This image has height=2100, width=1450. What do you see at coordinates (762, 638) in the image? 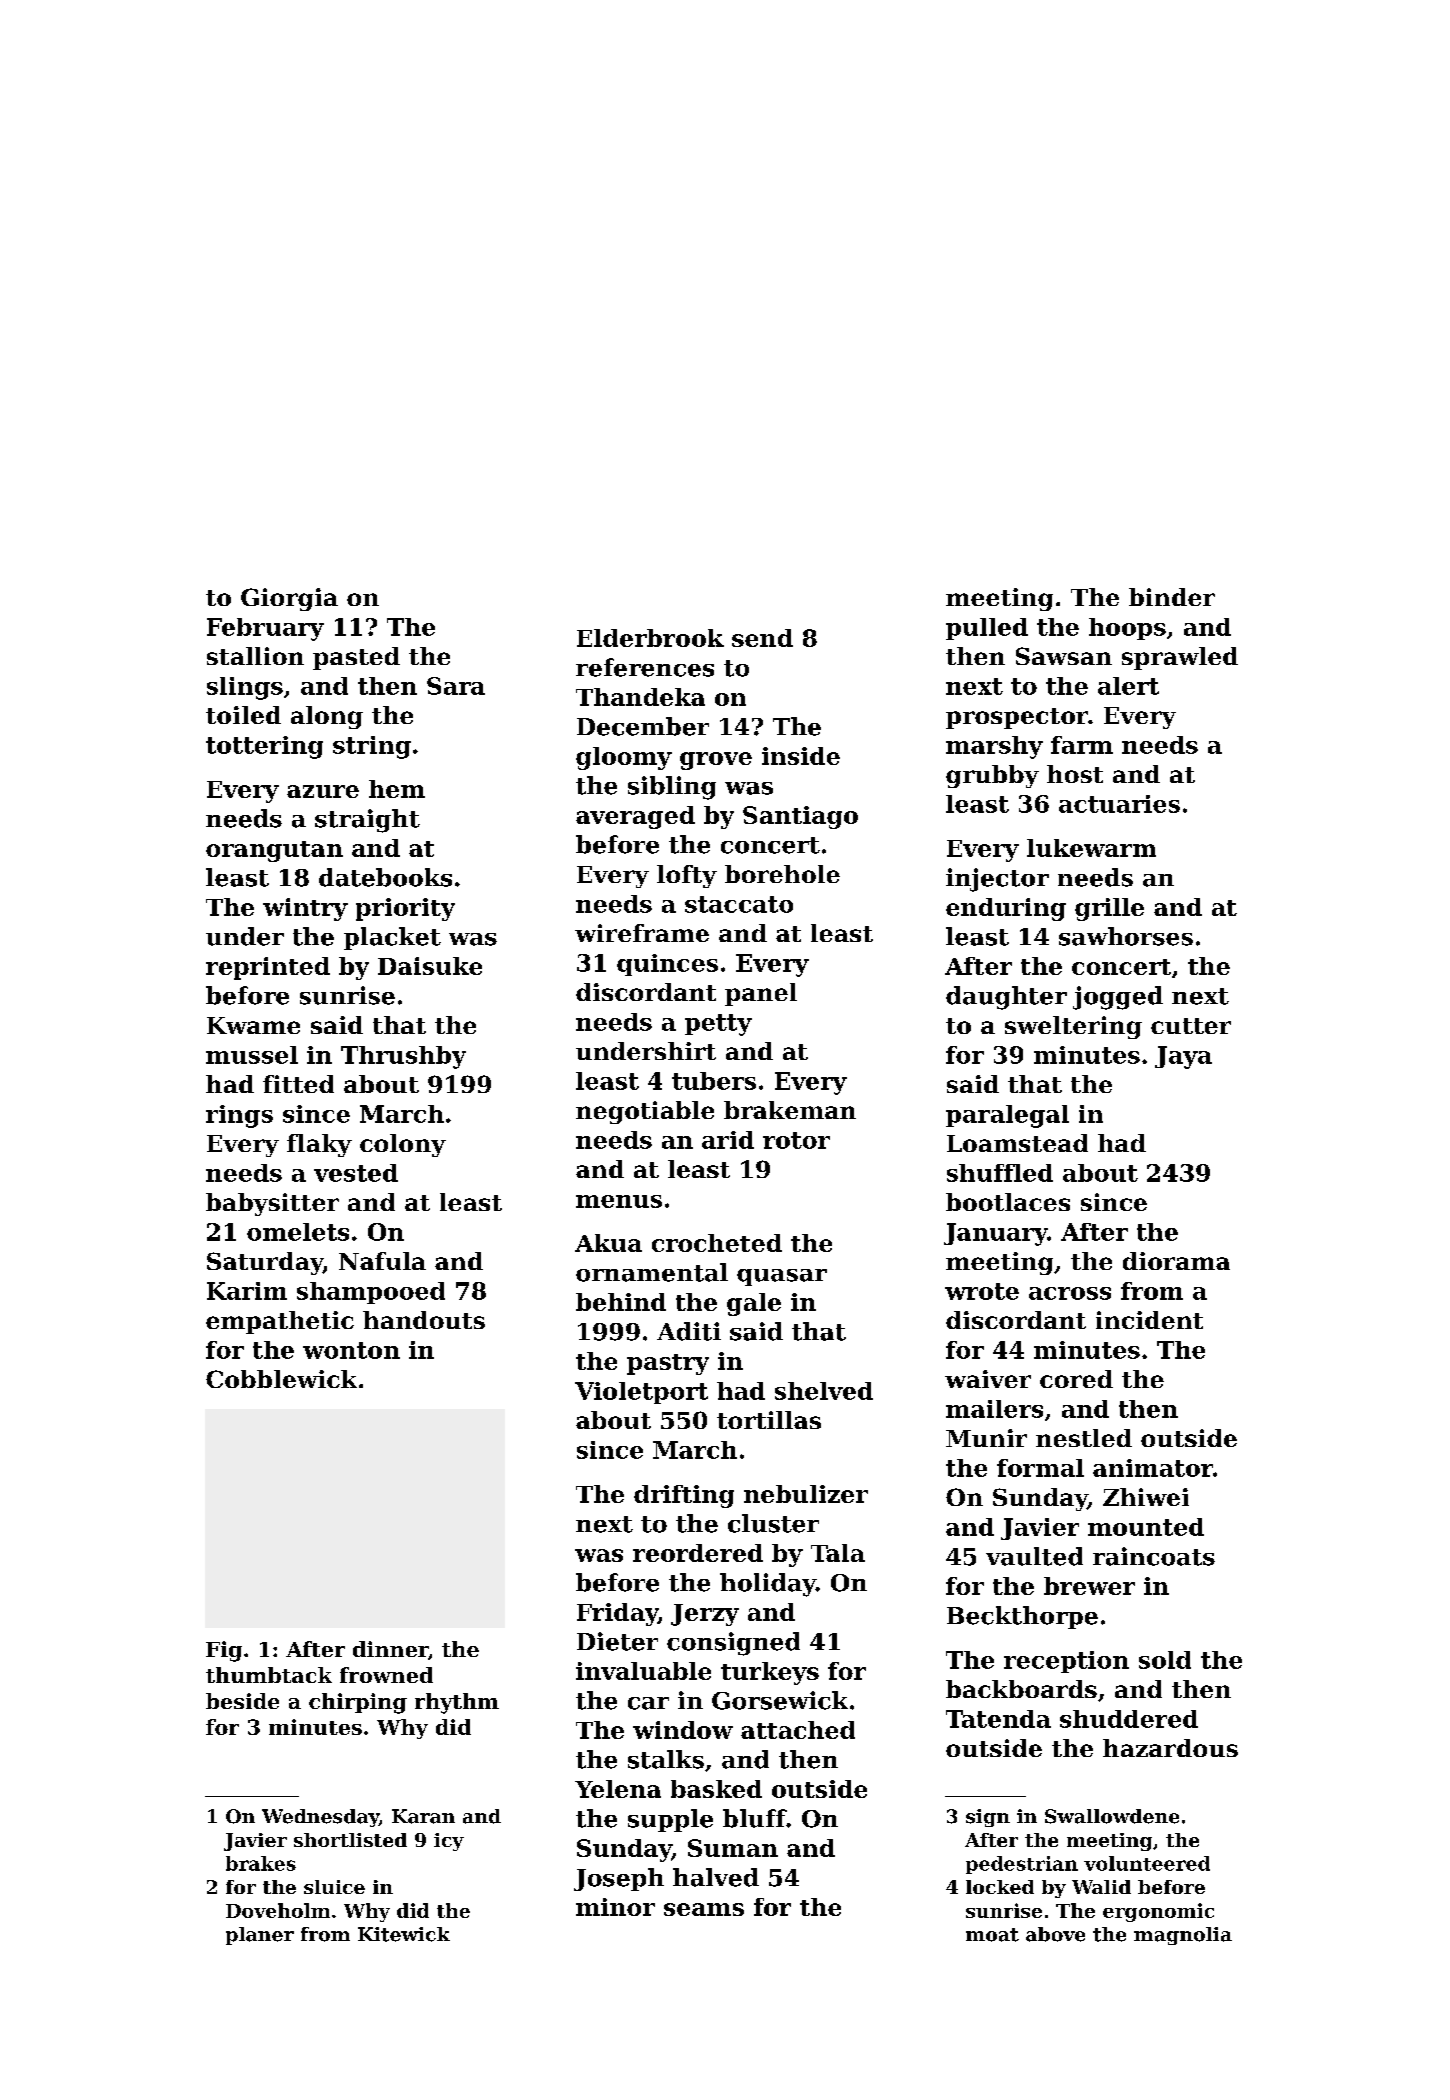
I see `send` at bounding box center [762, 638].
